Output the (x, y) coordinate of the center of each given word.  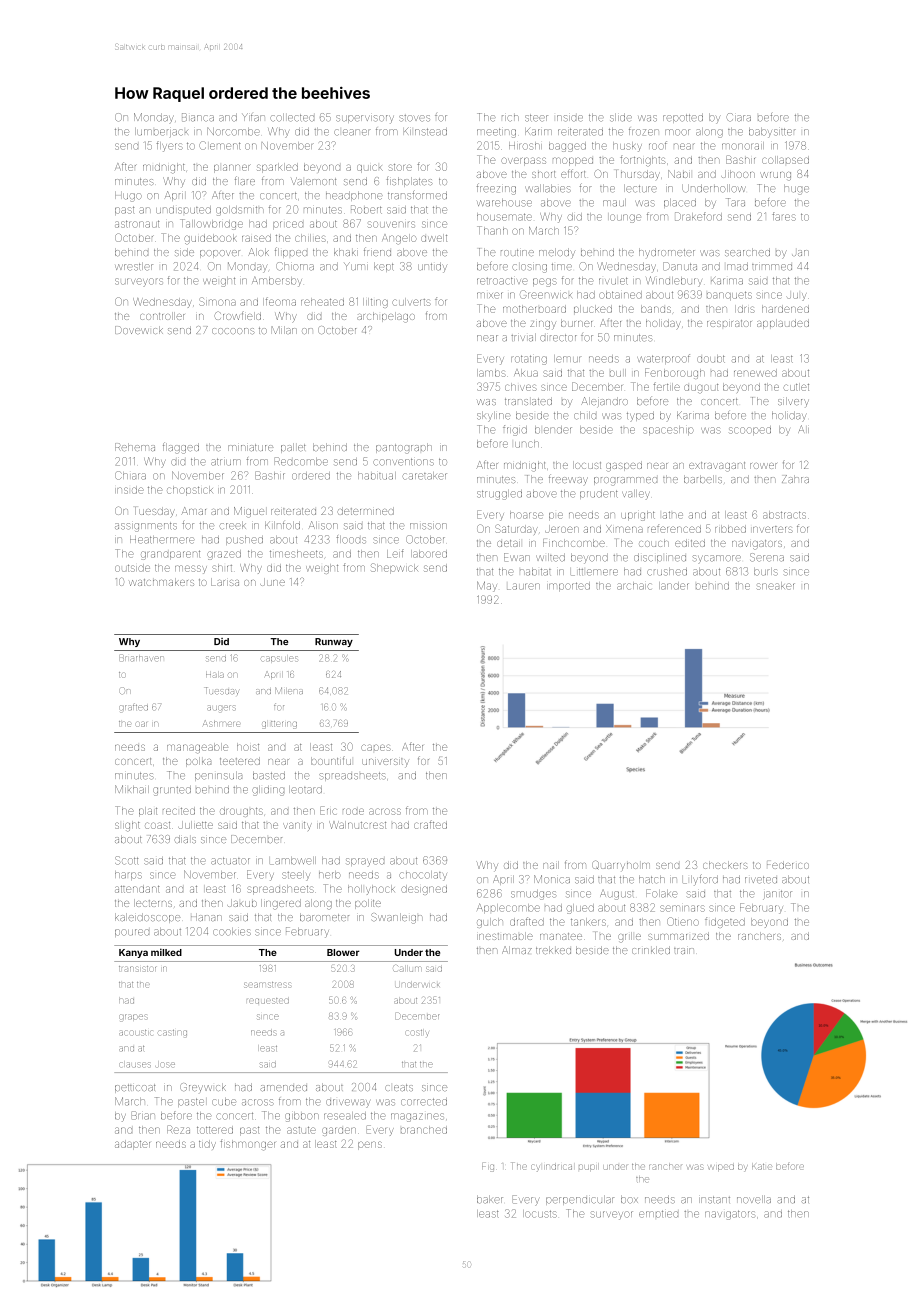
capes (376, 747)
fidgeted (725, 922)
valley (636, 495)
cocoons (233, 331)
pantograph (404, 448)
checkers (725, 865)
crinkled (651, 950)
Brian (143, 1115)
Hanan (206, 917)
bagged (567, 147)
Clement (220, 145)
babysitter (772, 133)
